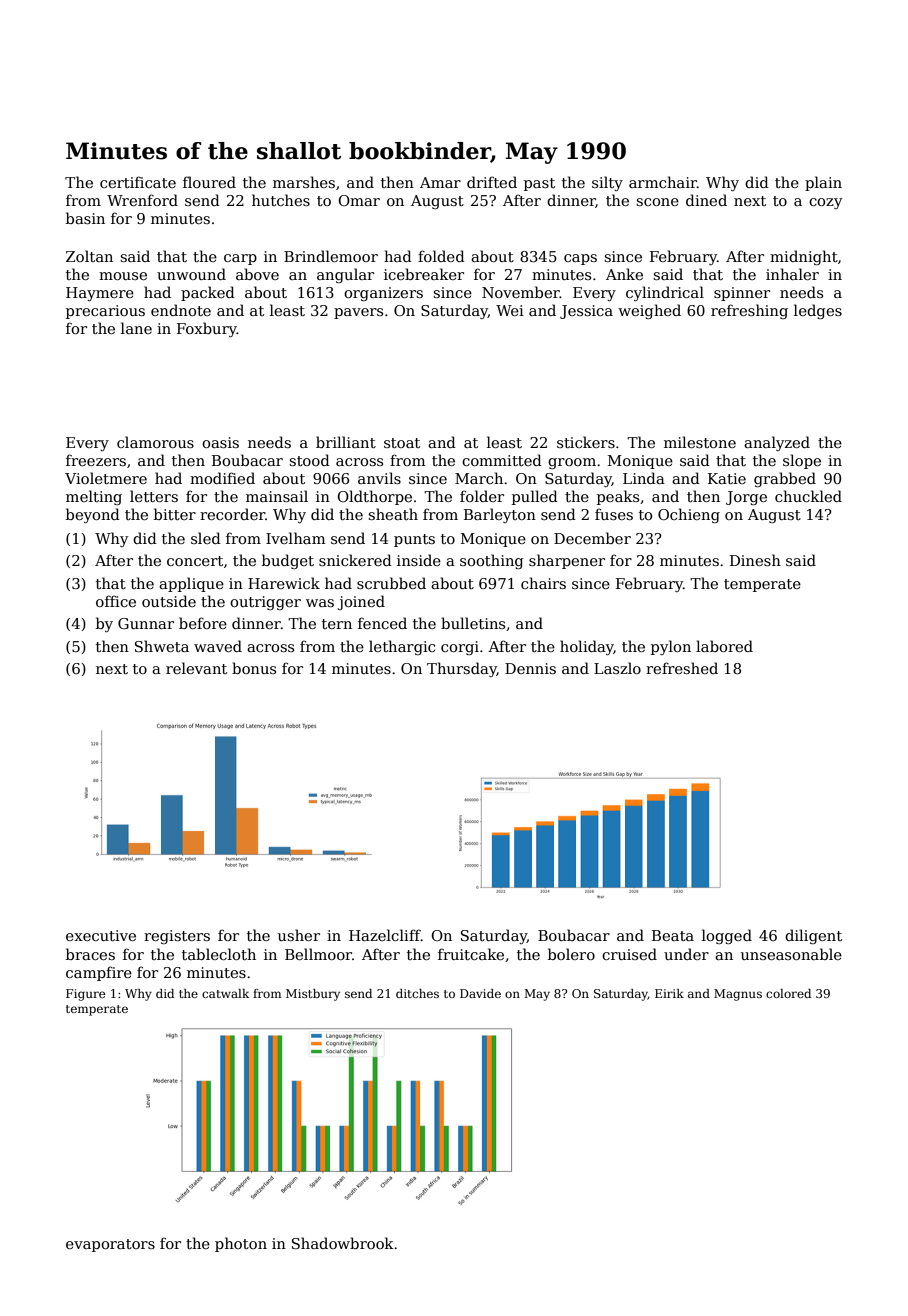 The width and height of the screenshot is (908, 1316). What do you see at coordinates (177, 937) in the screenshot?
I see `registers` at bounding box center [177, 937].
